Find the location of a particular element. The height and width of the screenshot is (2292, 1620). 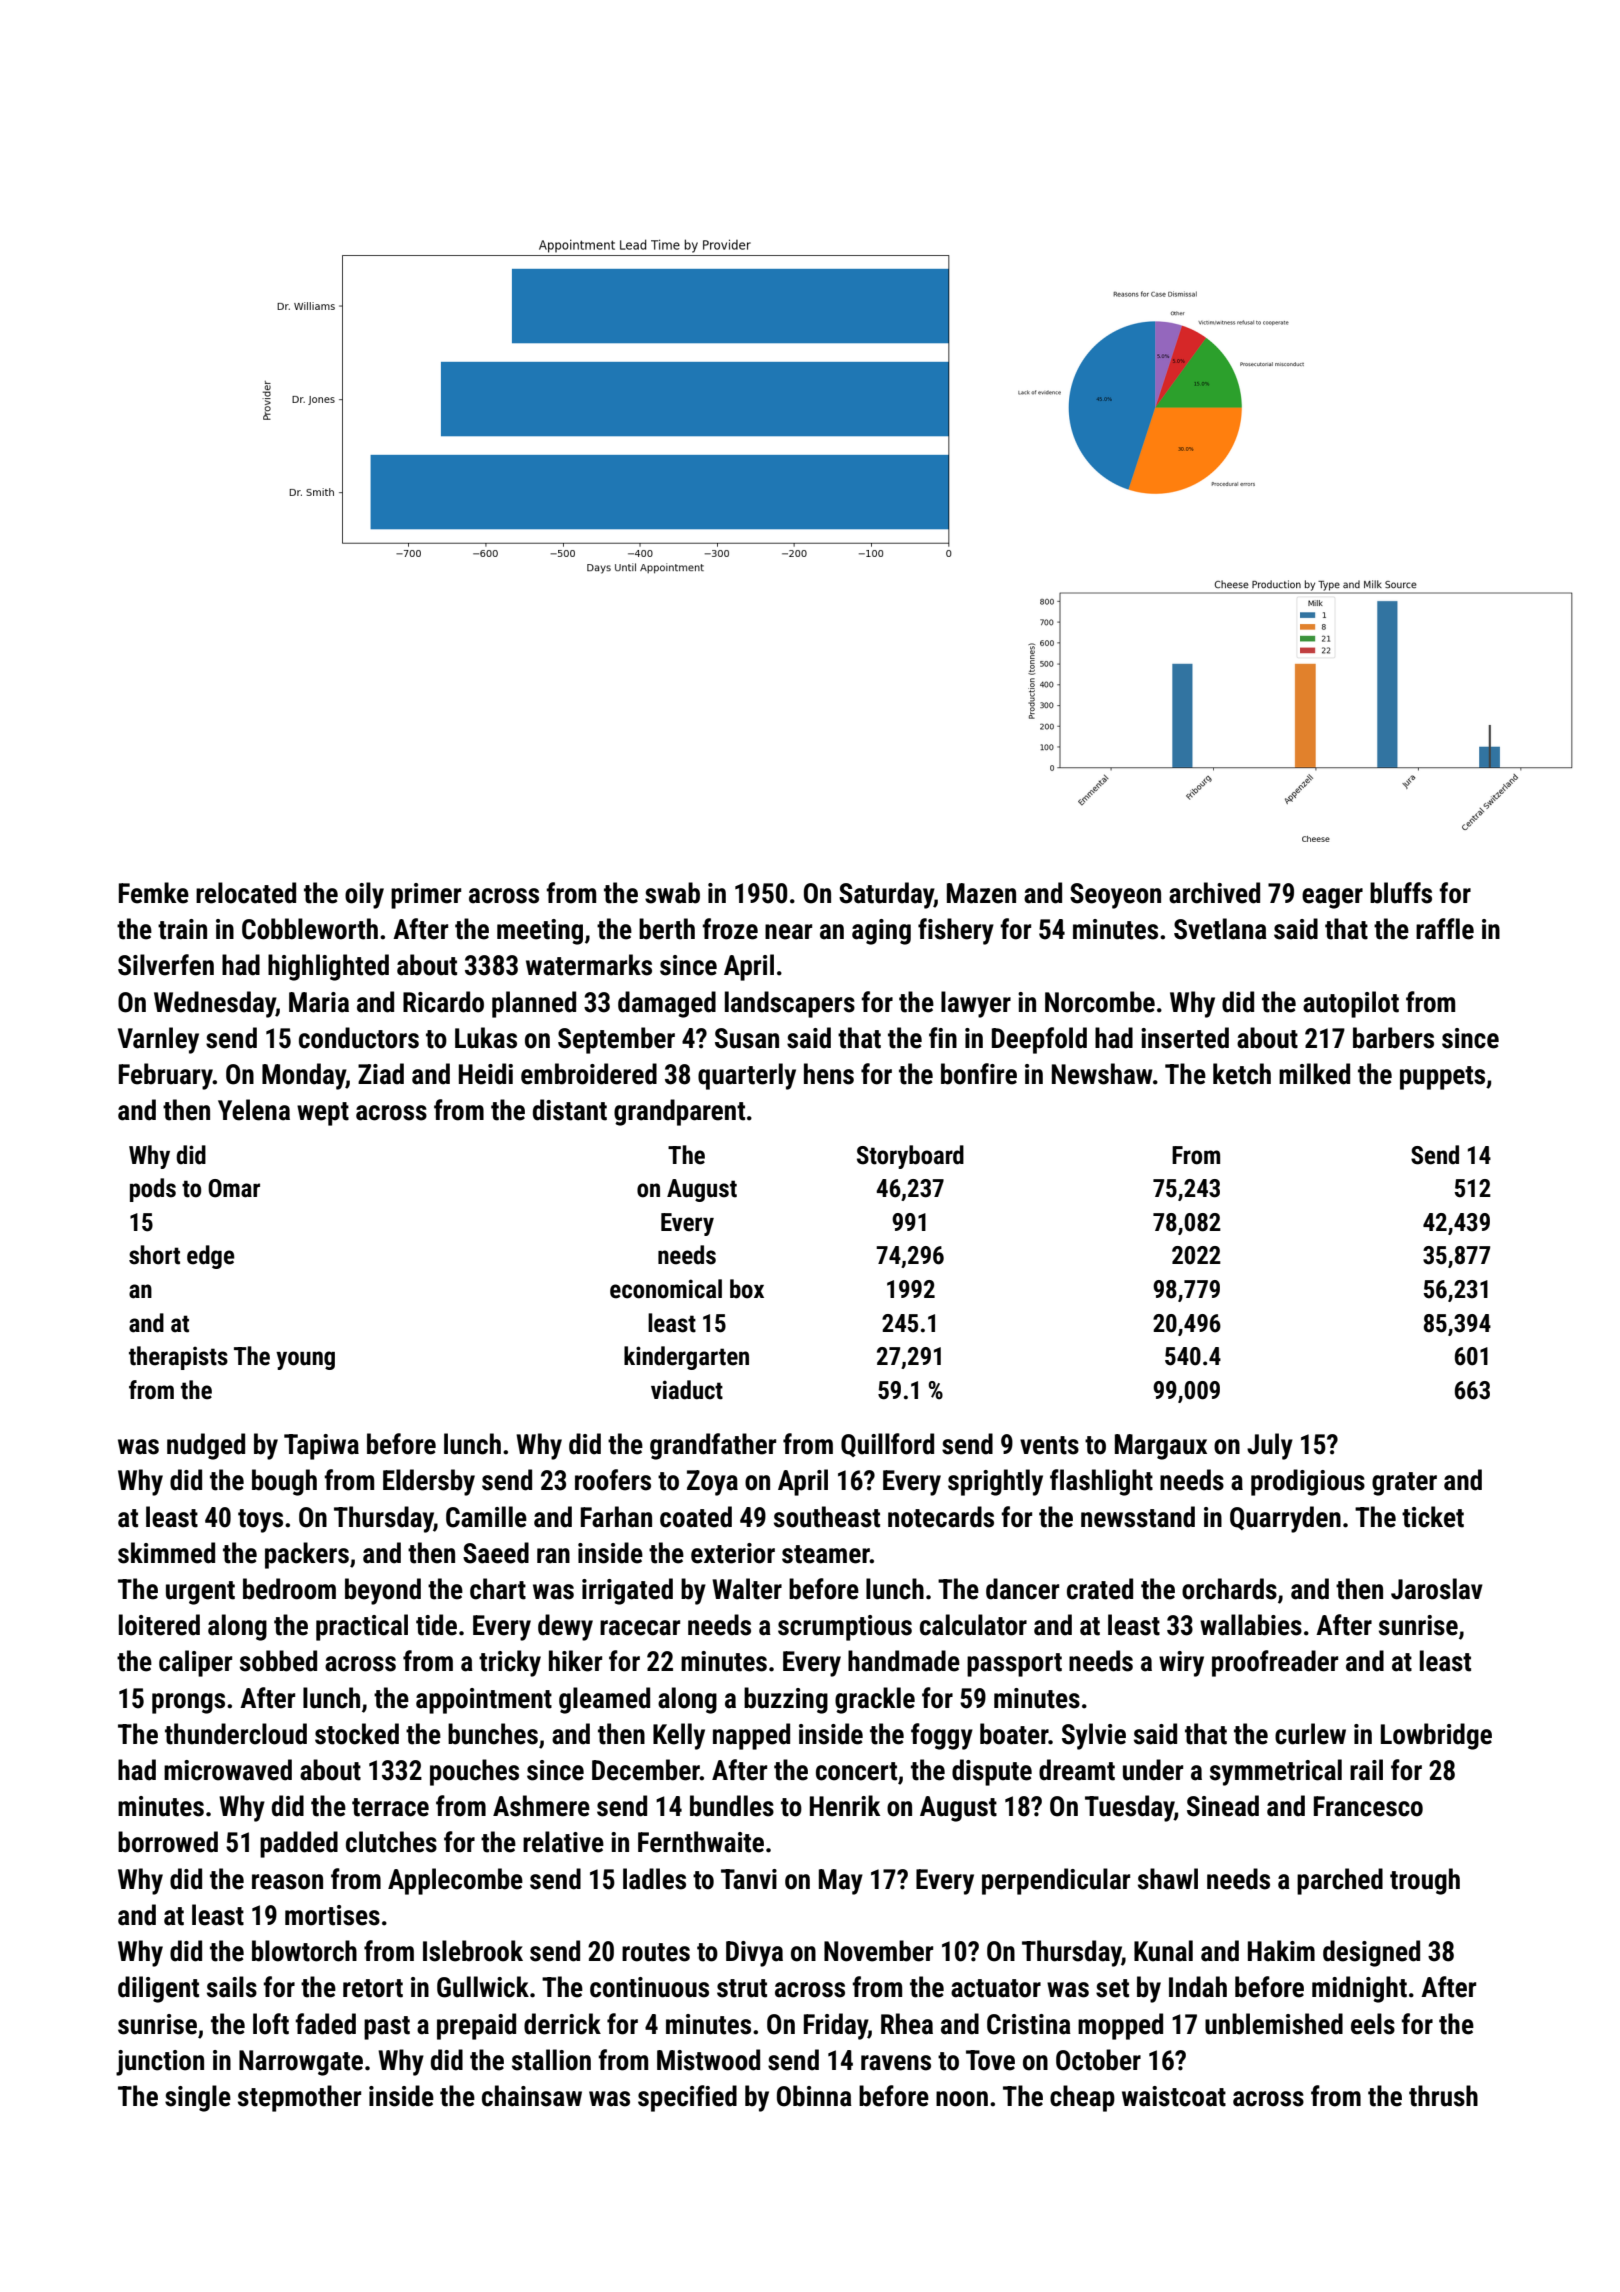

Heidi is located at coordinates (486, 1074).
